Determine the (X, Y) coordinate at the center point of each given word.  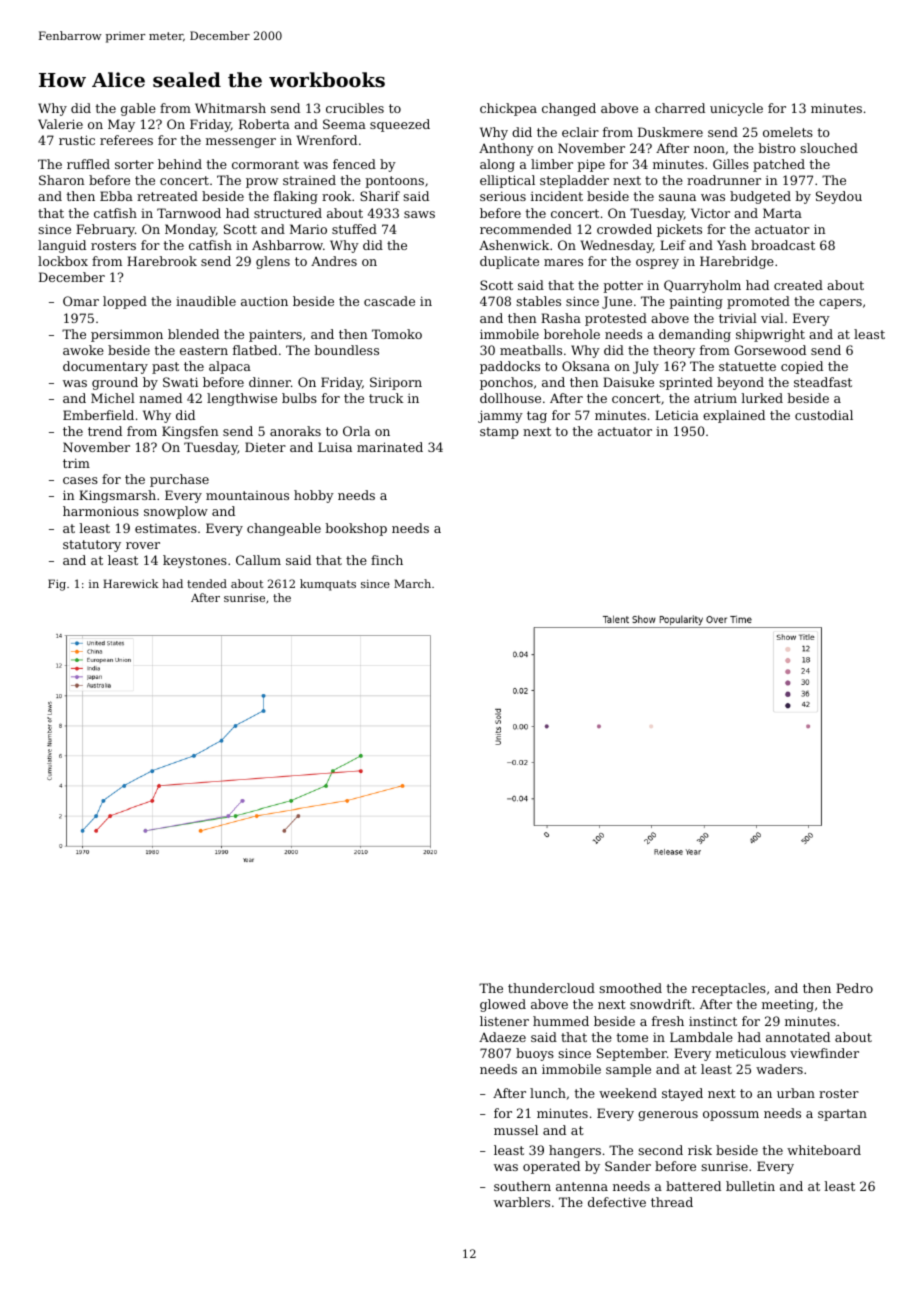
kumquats (328, 585)
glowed (503, 1005)
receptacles (729, 989)
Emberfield (98, 415)
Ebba (116, 196)
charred (680, 108)
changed (569, 109)
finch (387, 560)
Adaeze (502, 1037)
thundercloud (551, 988)
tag (537, 417)
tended (207, 583)
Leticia (677, 415)
